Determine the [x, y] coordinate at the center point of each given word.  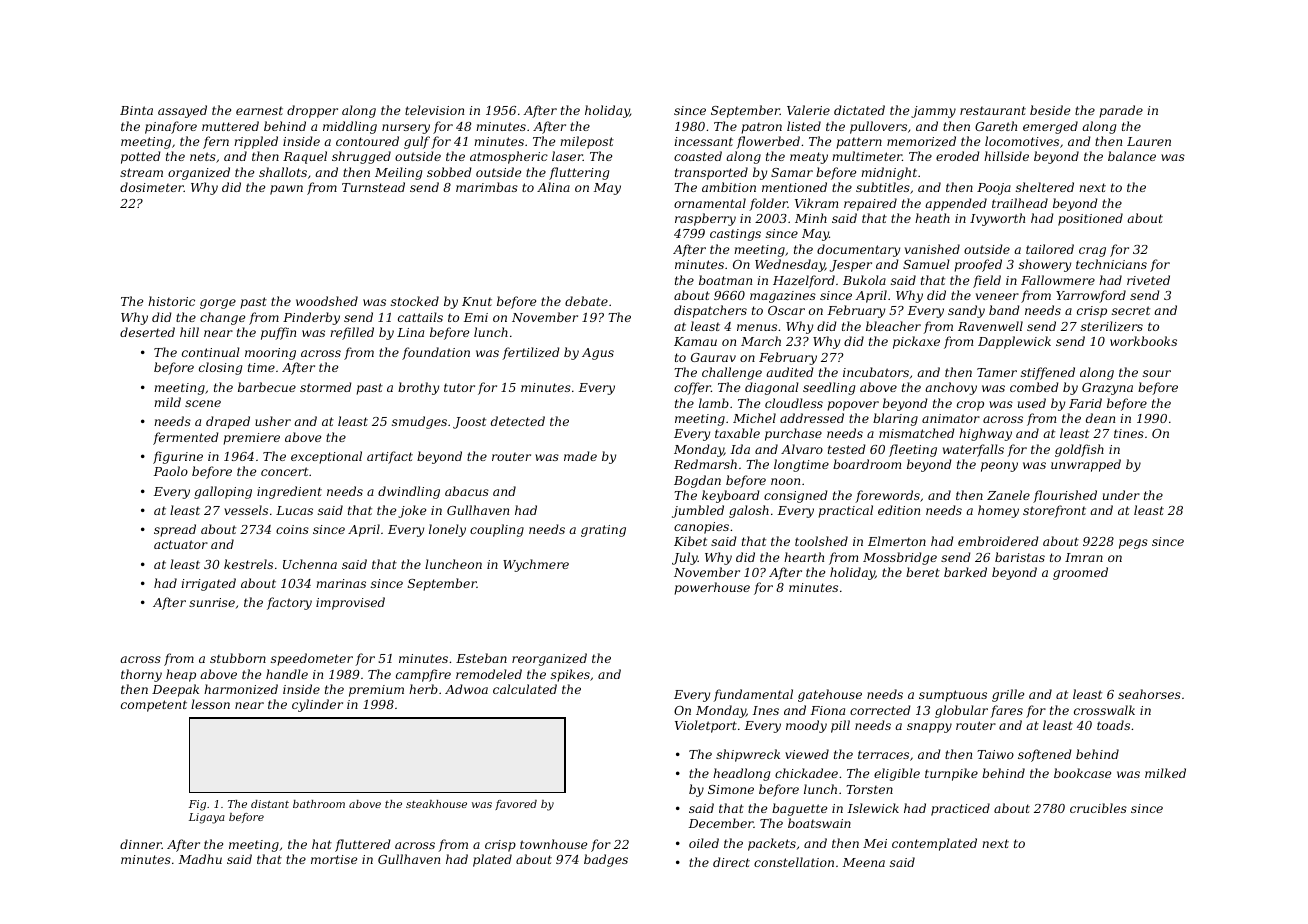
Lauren [1149, 141]
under [1121, 495]
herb [423, 689]
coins [292, 529]
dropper [312, 111]
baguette [799, 809]
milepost [587, 142]
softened [1045, 755]
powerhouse [712, 588]
